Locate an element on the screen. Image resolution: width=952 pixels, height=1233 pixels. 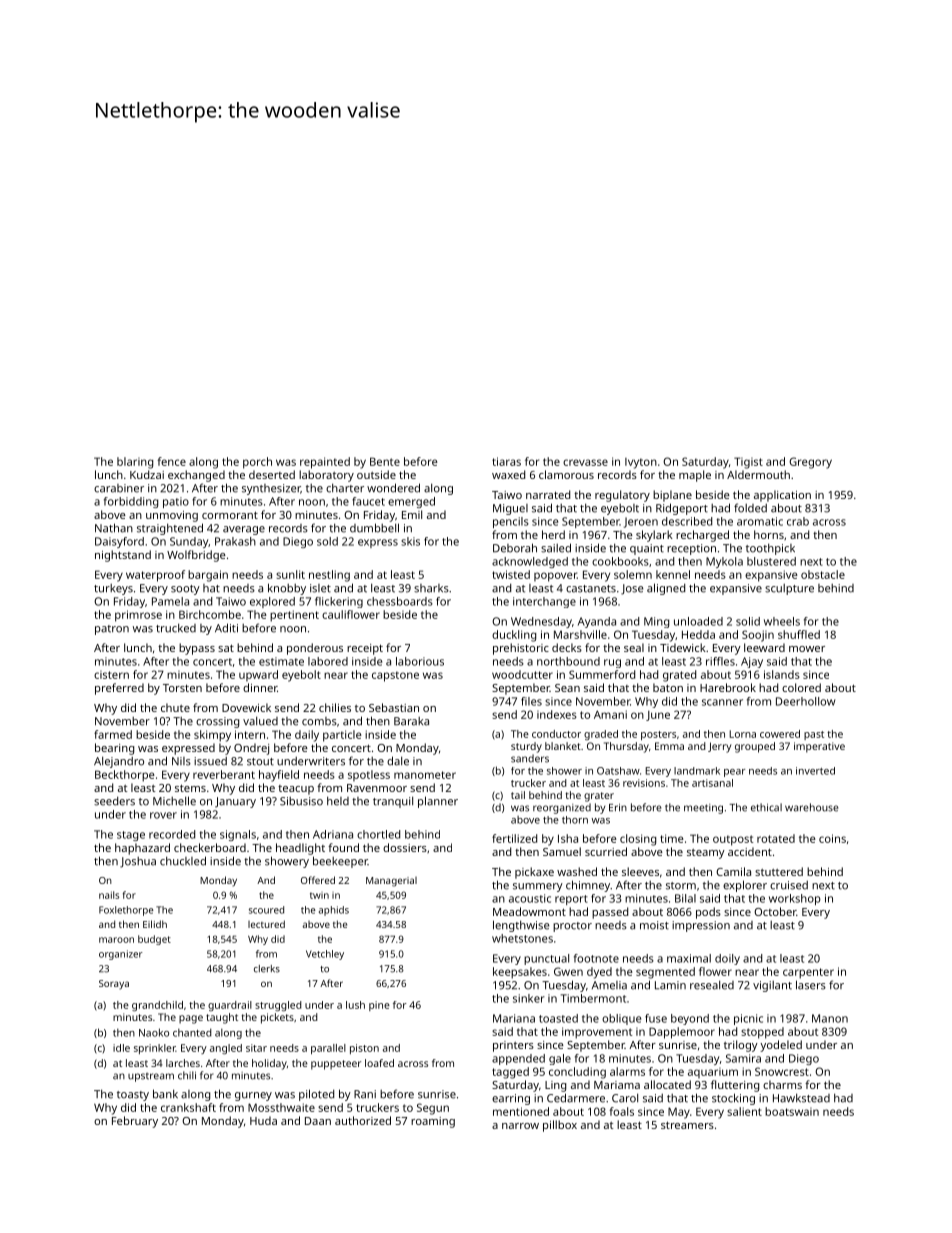
Hawkstead is located at coordinates (801, 1098).
